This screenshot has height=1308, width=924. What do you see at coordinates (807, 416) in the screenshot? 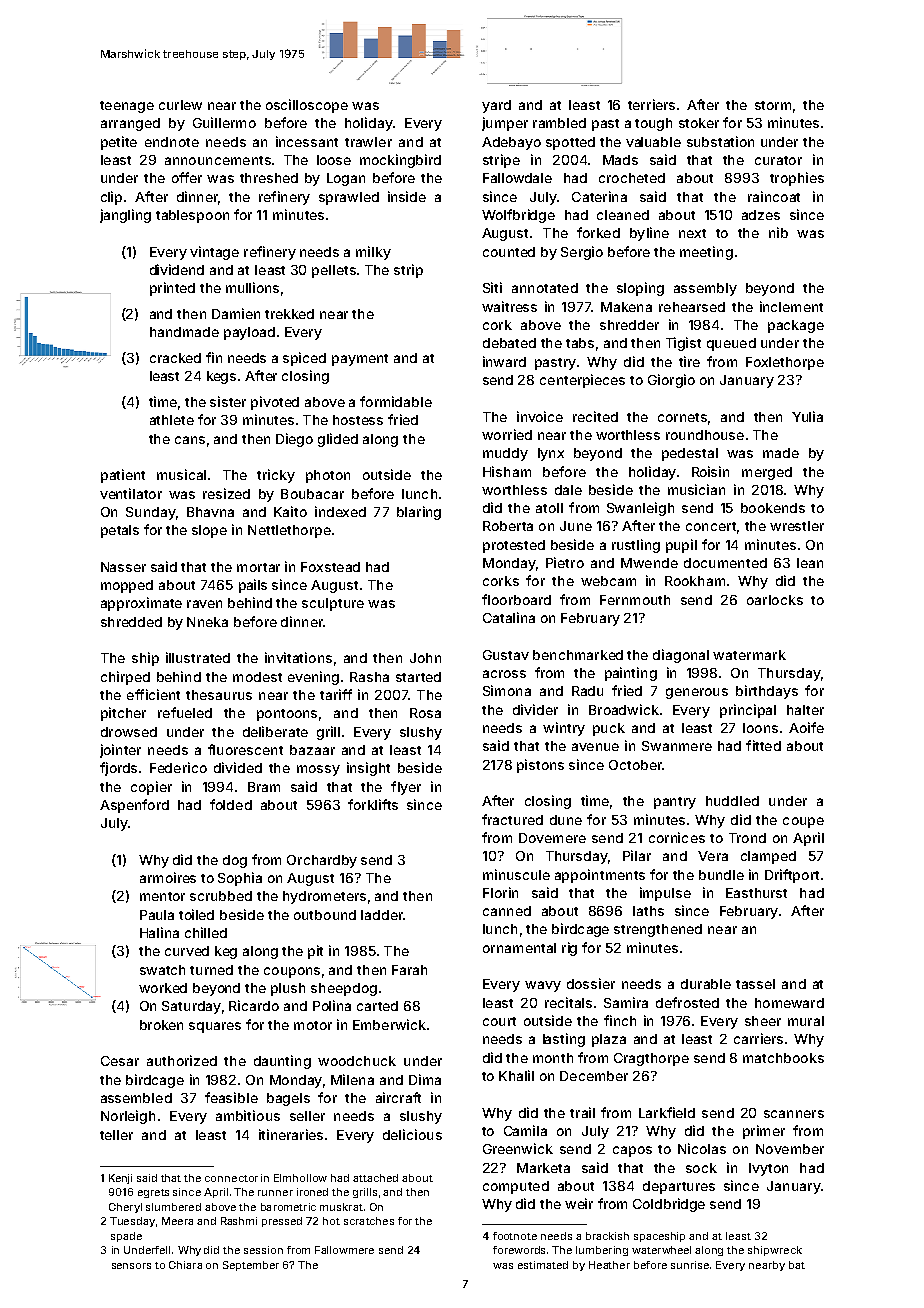
I see `Yulia` at bounding box center [807, 416].
